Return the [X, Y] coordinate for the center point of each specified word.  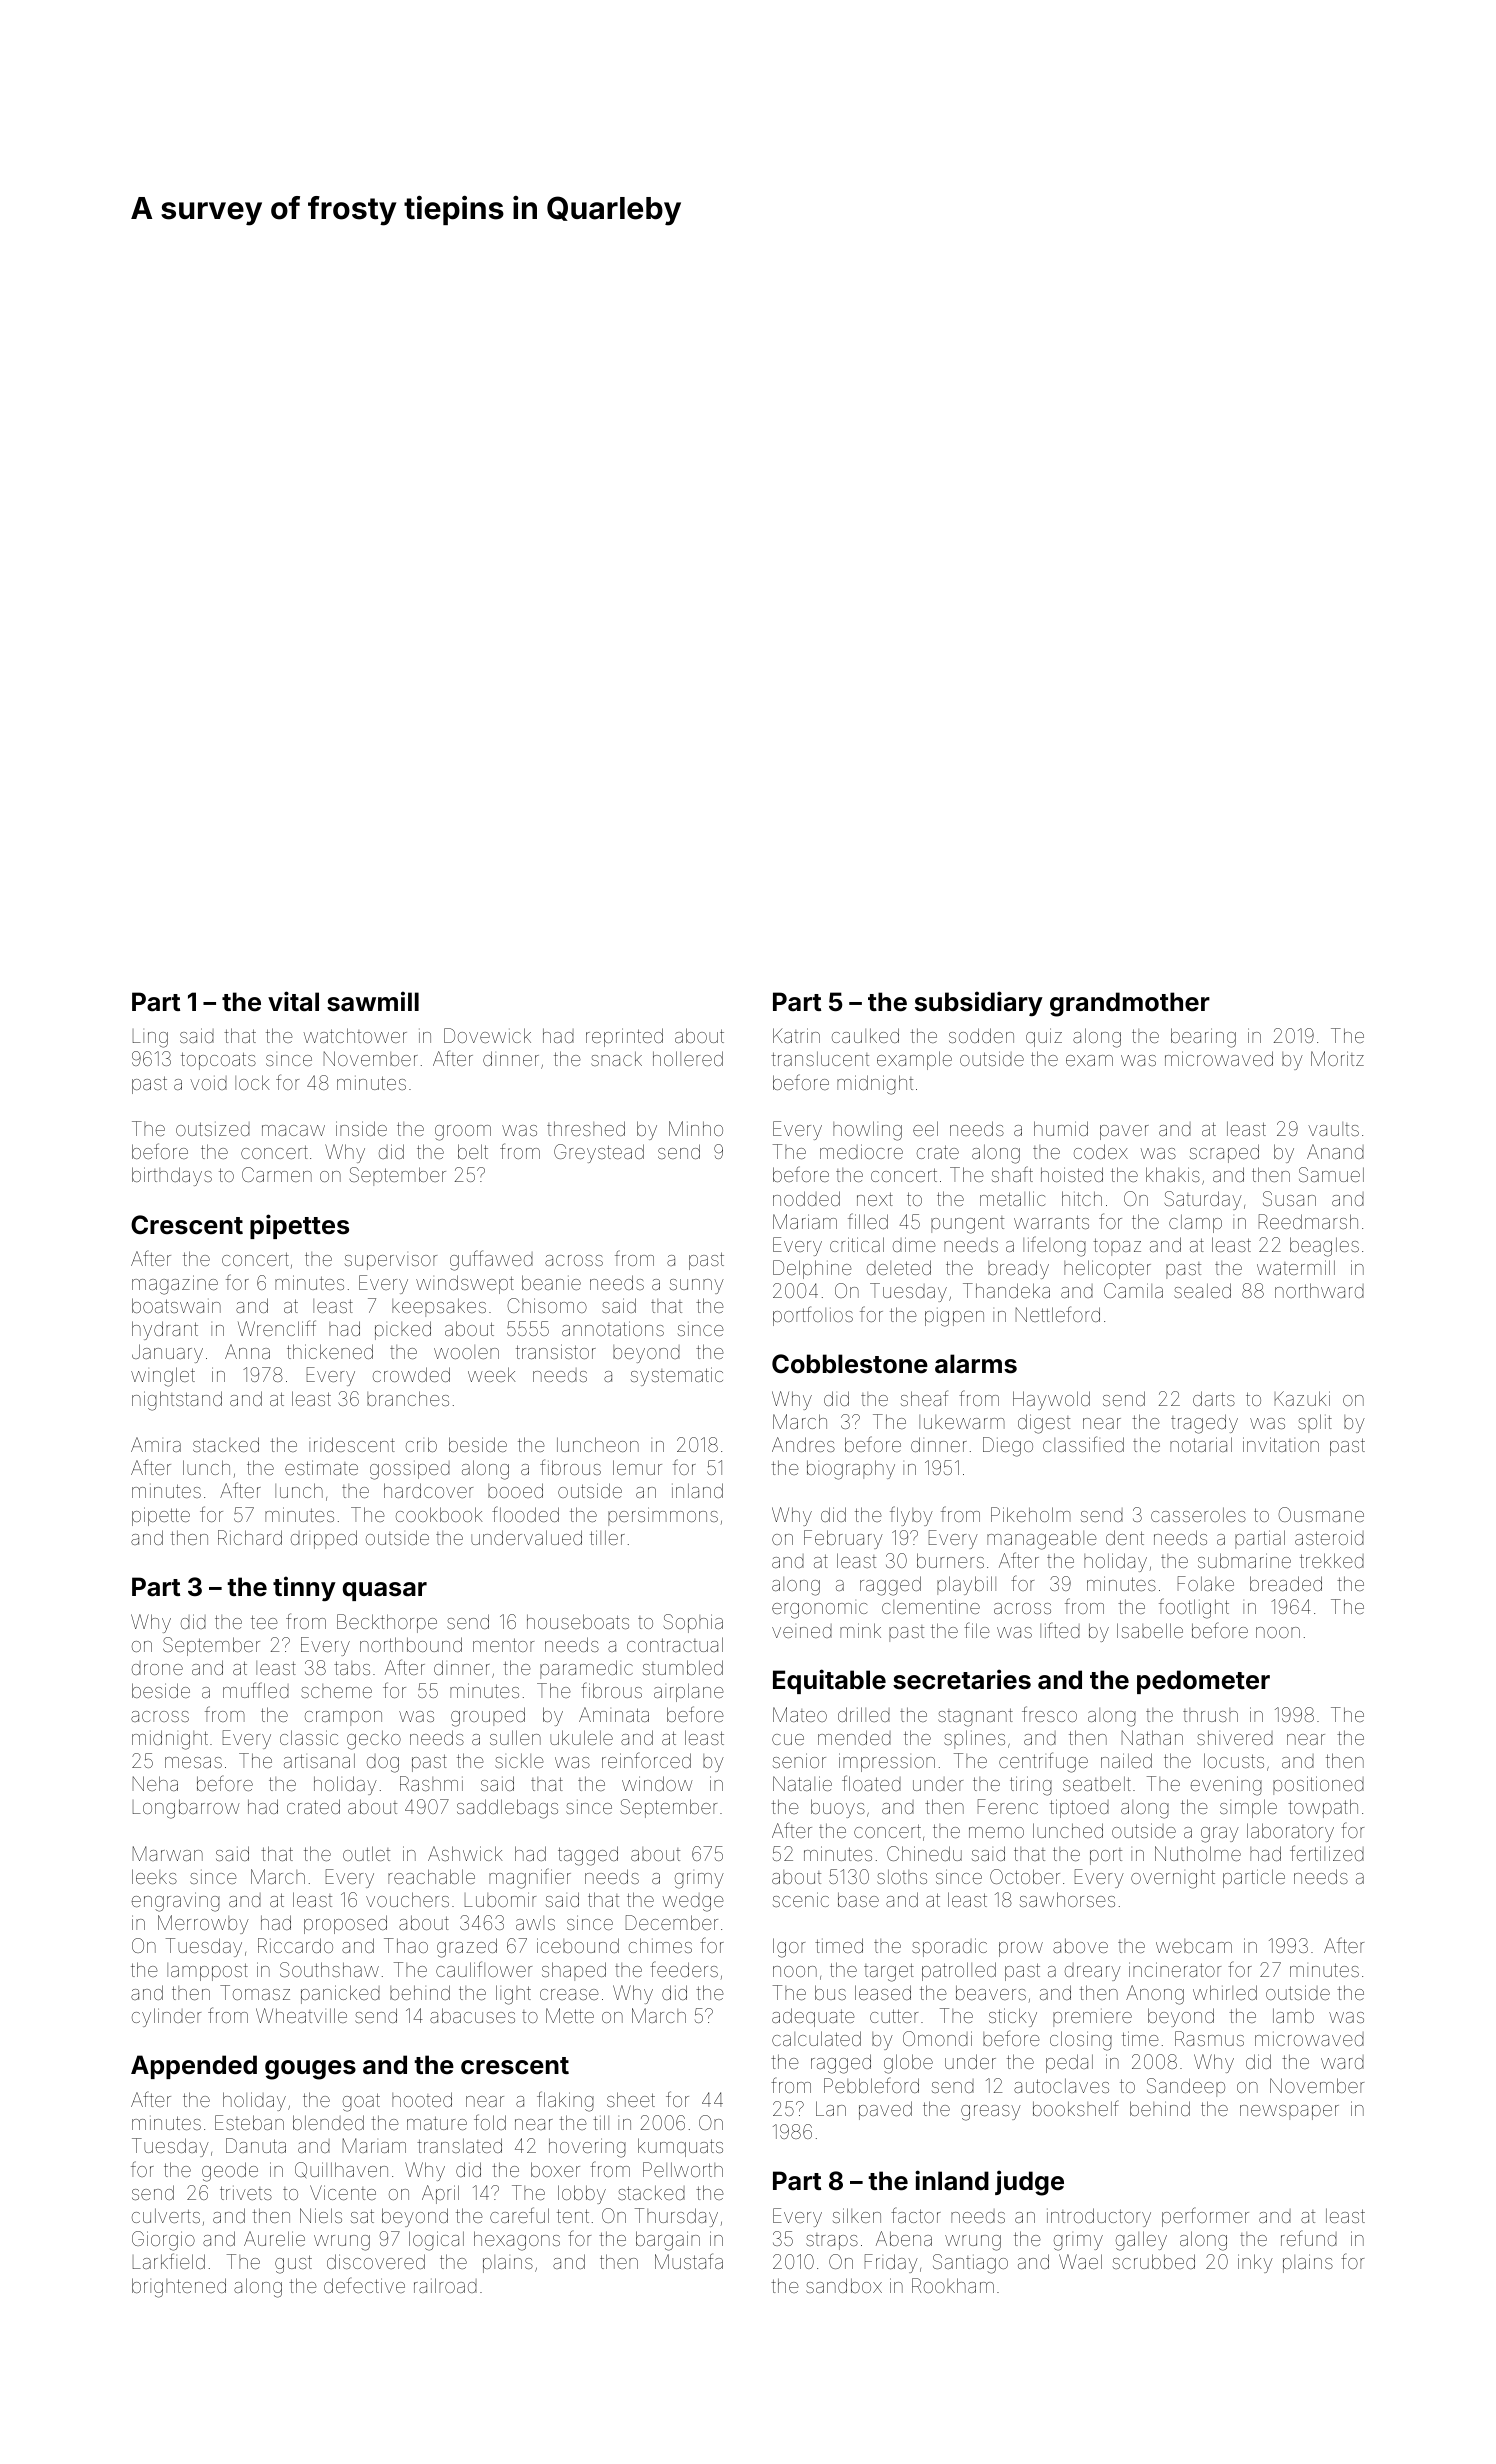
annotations [613, 1328]
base [858, 1899]
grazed [467, 1948]
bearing [1203, 1038]
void [208, 1083]
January [167, 1353]
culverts [166, 2215]
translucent [820, 1058]
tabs [352, 1668]
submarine [1244, 1560]
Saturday [1203, 1200]
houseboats [578, 1621]
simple [1248, 1808]
